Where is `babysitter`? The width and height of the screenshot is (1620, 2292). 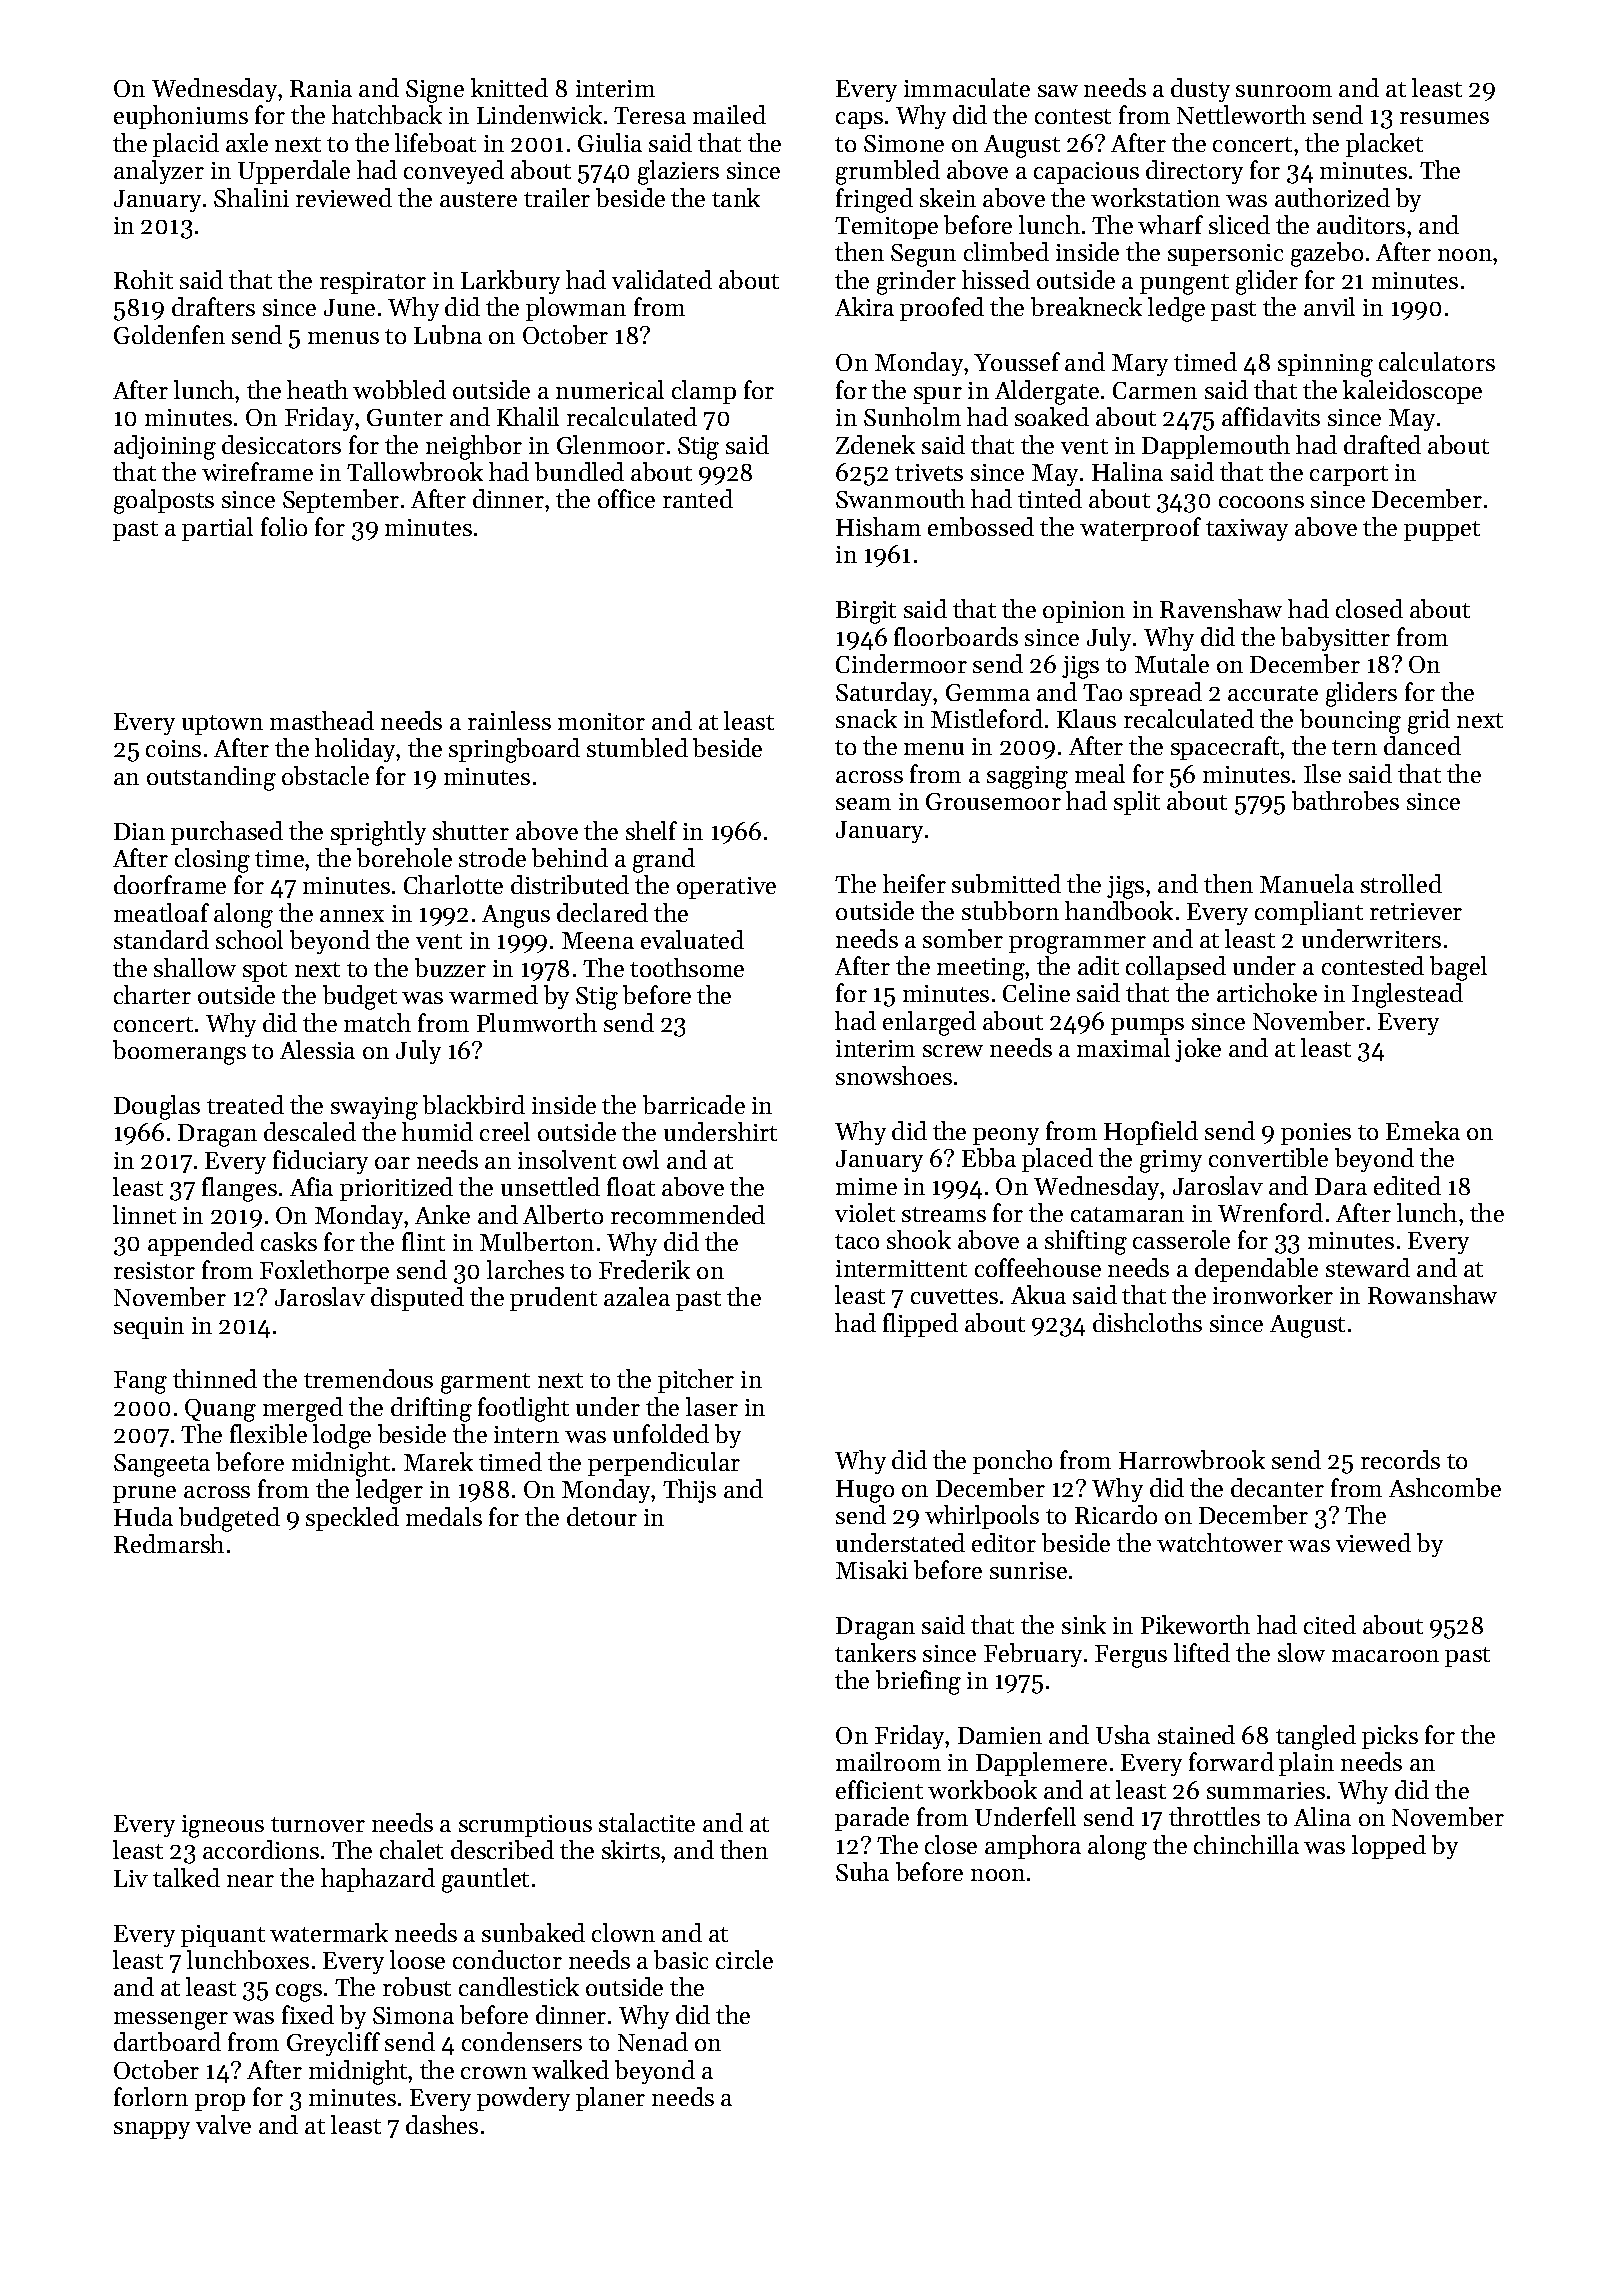 babysitter is located at coordinates (1335, 639).
